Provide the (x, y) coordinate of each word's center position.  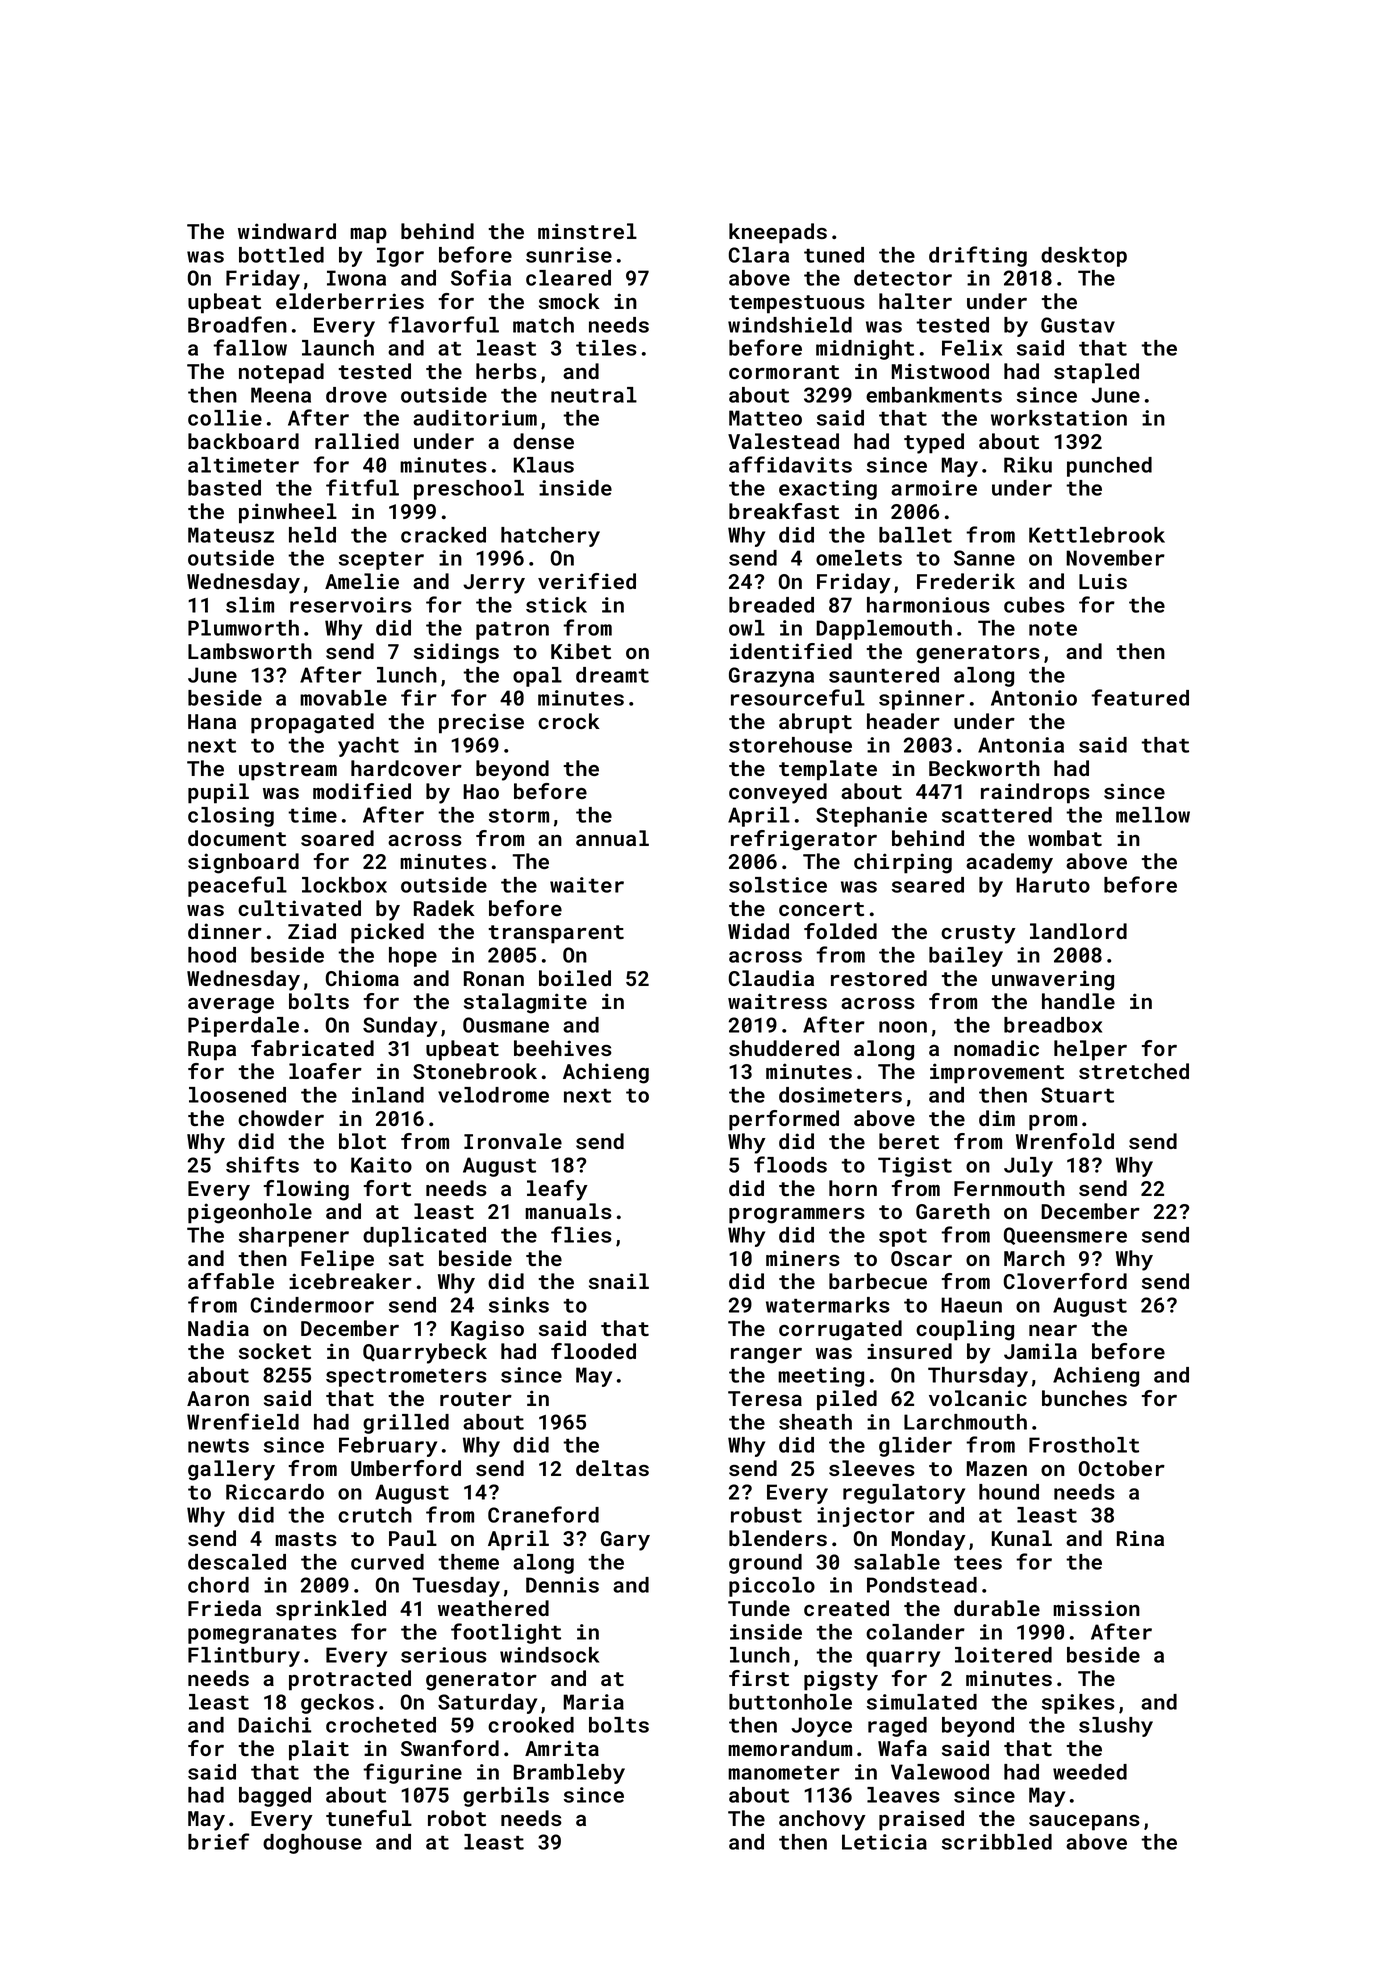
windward (287, 231)
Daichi (274, 1725)
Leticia (884, 1842)
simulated (922, 1702)
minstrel (587, 231)
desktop (1084, 257)
